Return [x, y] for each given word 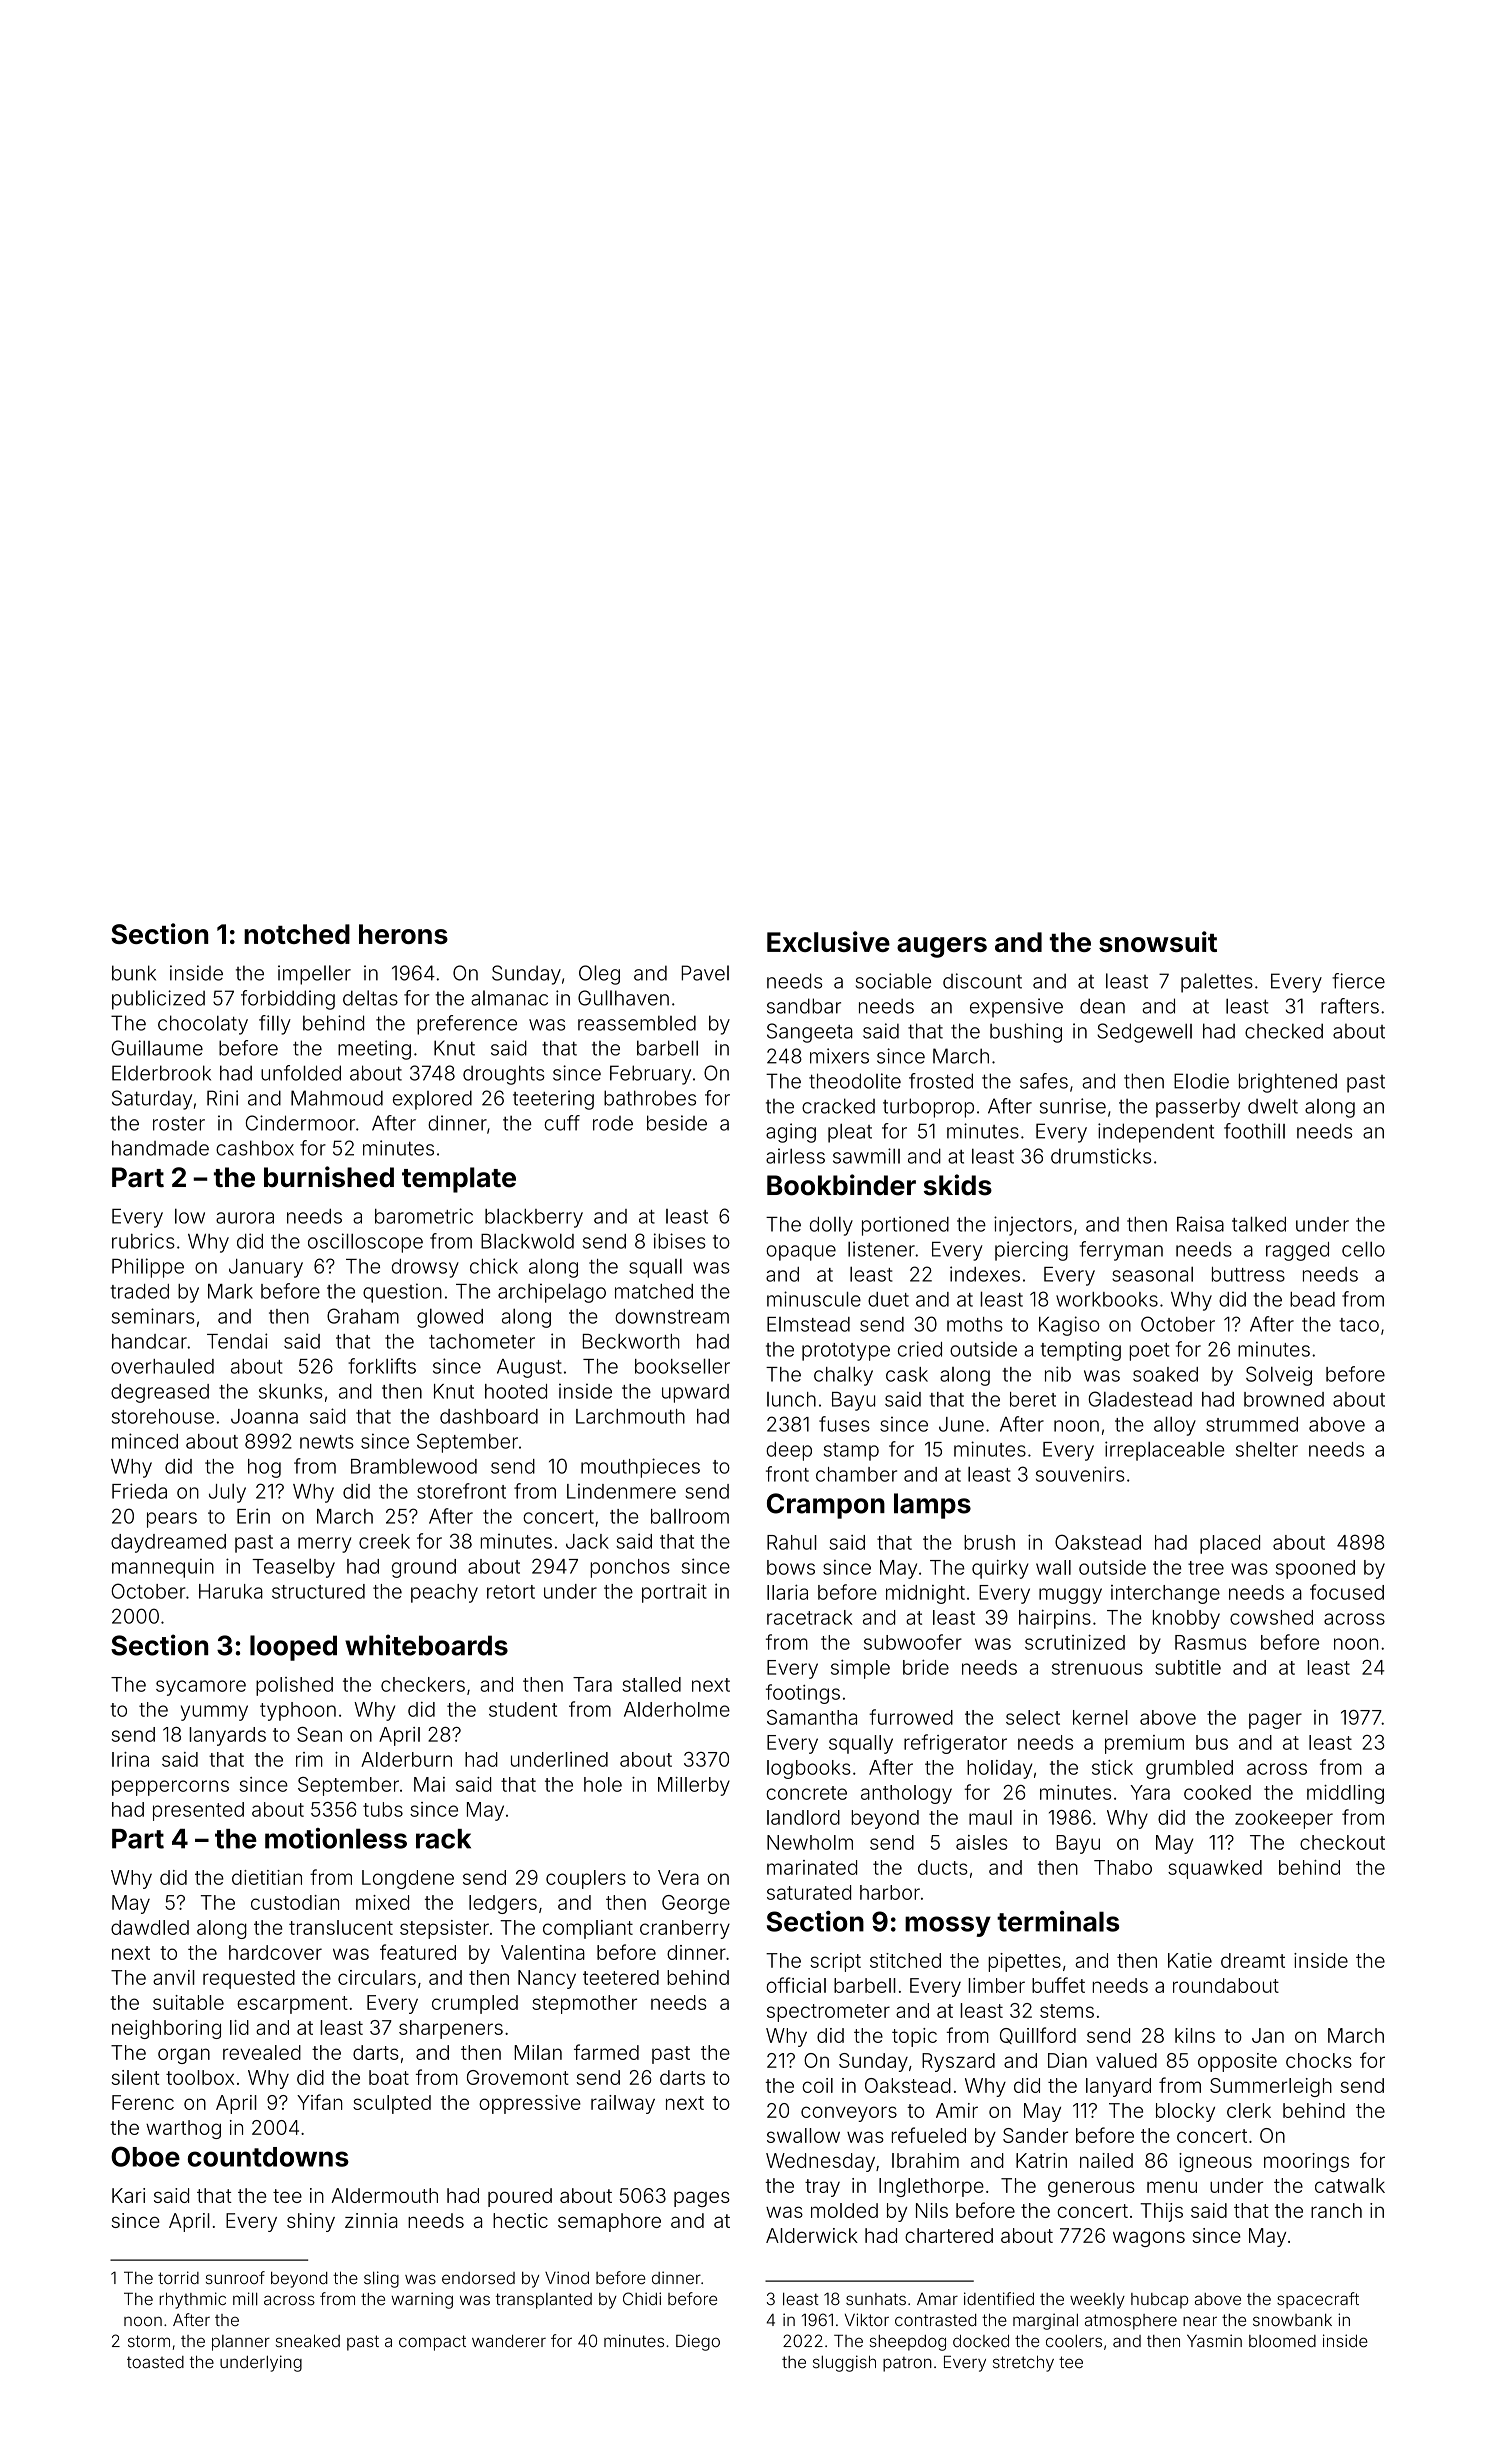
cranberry [685, 1929]
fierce [1358, 981]
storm [149, 2341]
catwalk [1350, 2185]
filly [275, 1025]
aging [791, 1133]
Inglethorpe [931, 2187]
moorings [1306, 2162]
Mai [429, 1784]
